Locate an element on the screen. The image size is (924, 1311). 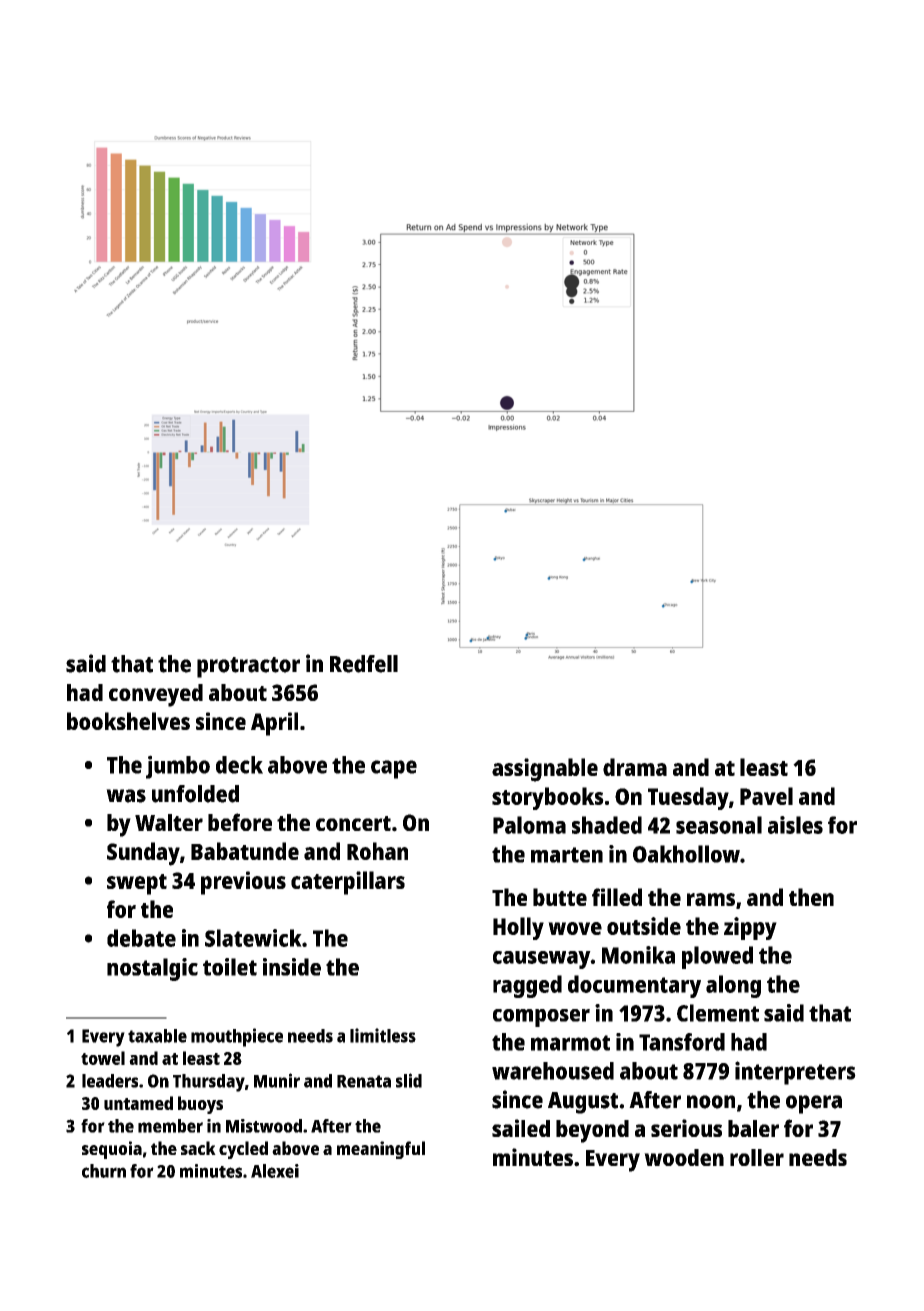
protractor is located at coordinates (248, 667).
